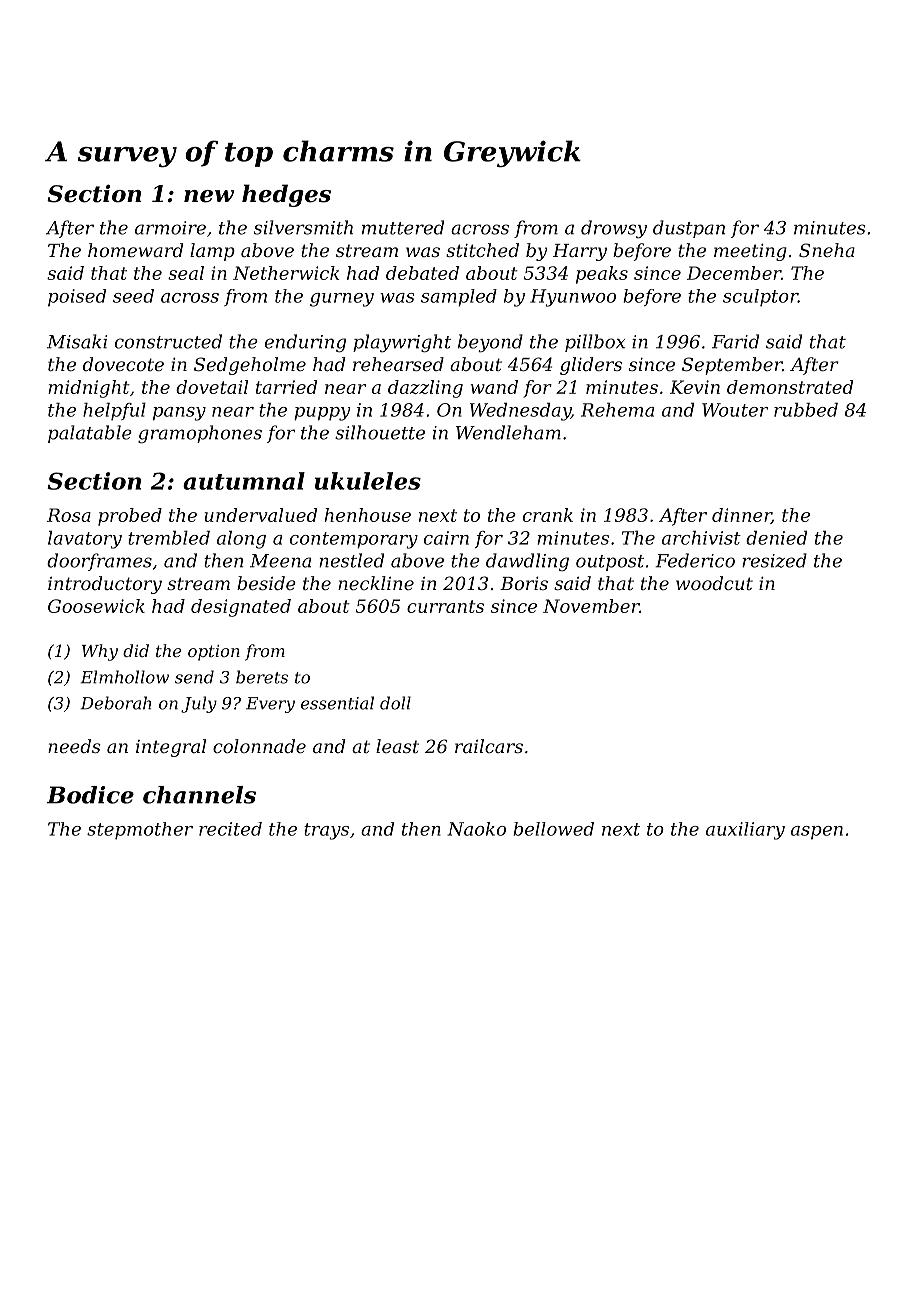  Describe the element at coordinates (90, 434) in the image. I see `palatable` at that location.
